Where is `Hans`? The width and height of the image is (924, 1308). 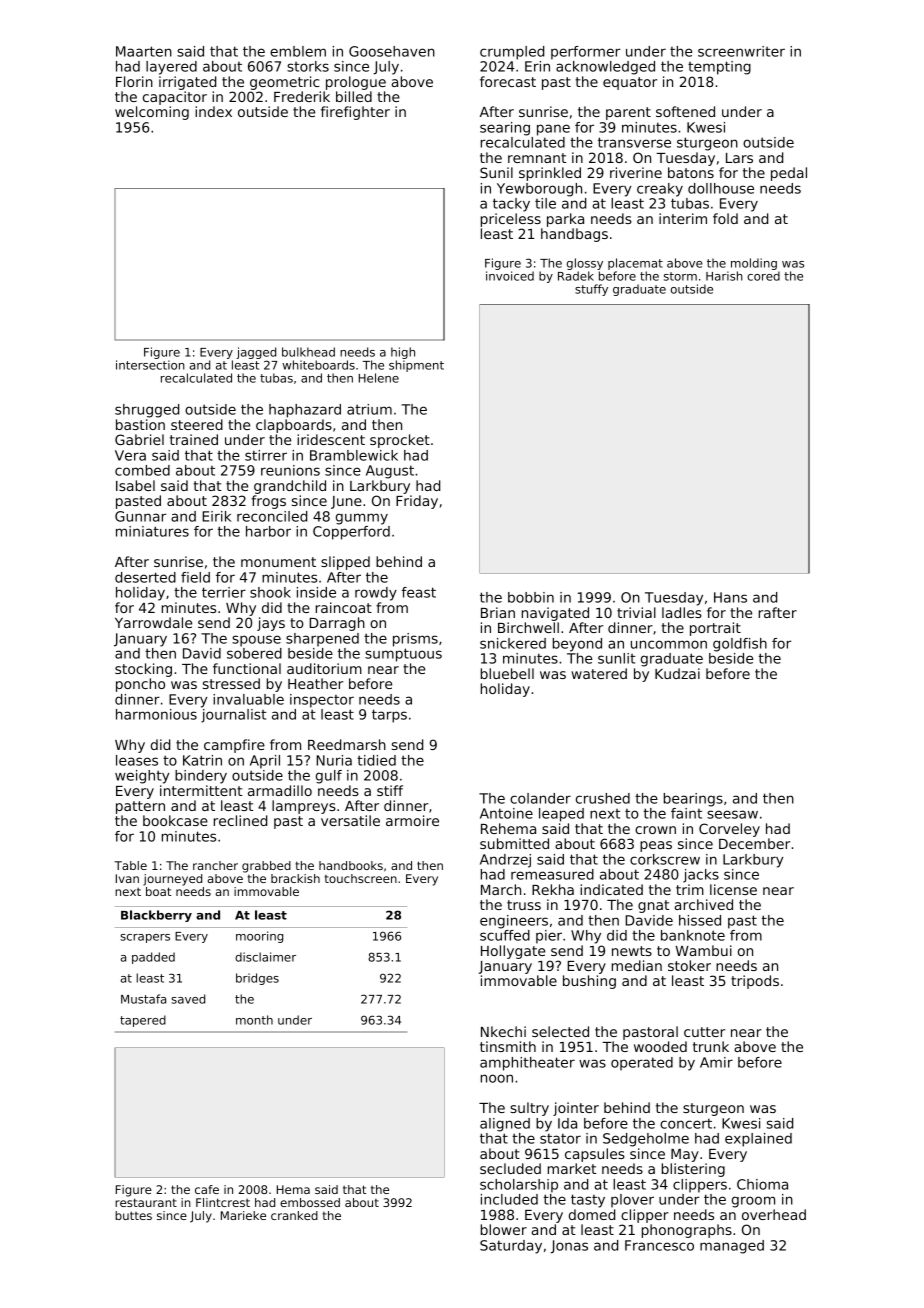
Hans is located at coordinates (730, 597).
